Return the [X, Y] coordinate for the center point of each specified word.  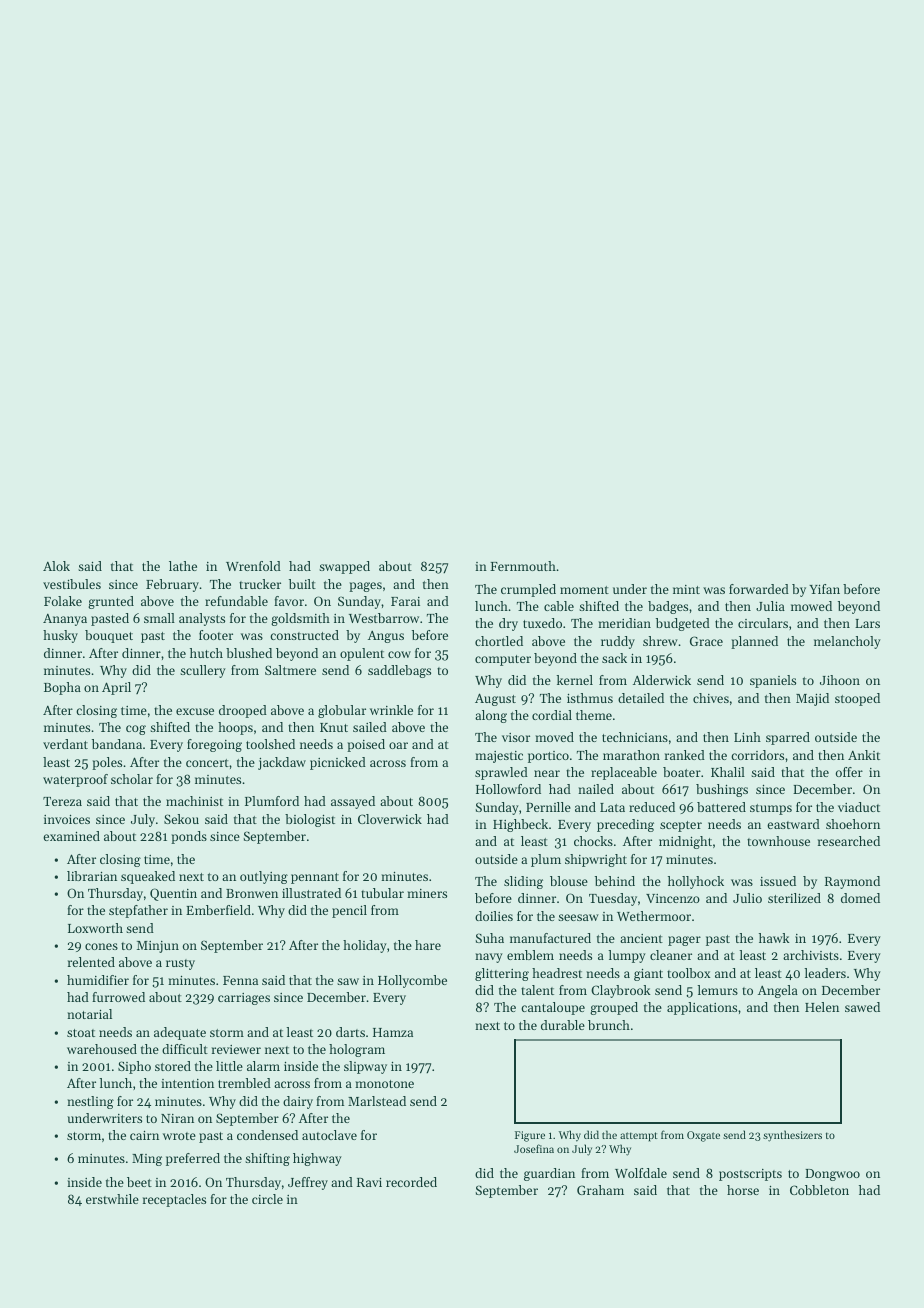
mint [686, 589]
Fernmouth [523, 566]
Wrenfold [253, 566]
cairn [144, 1135]
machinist [194, 801]
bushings [722, 790]
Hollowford [508, 789]
